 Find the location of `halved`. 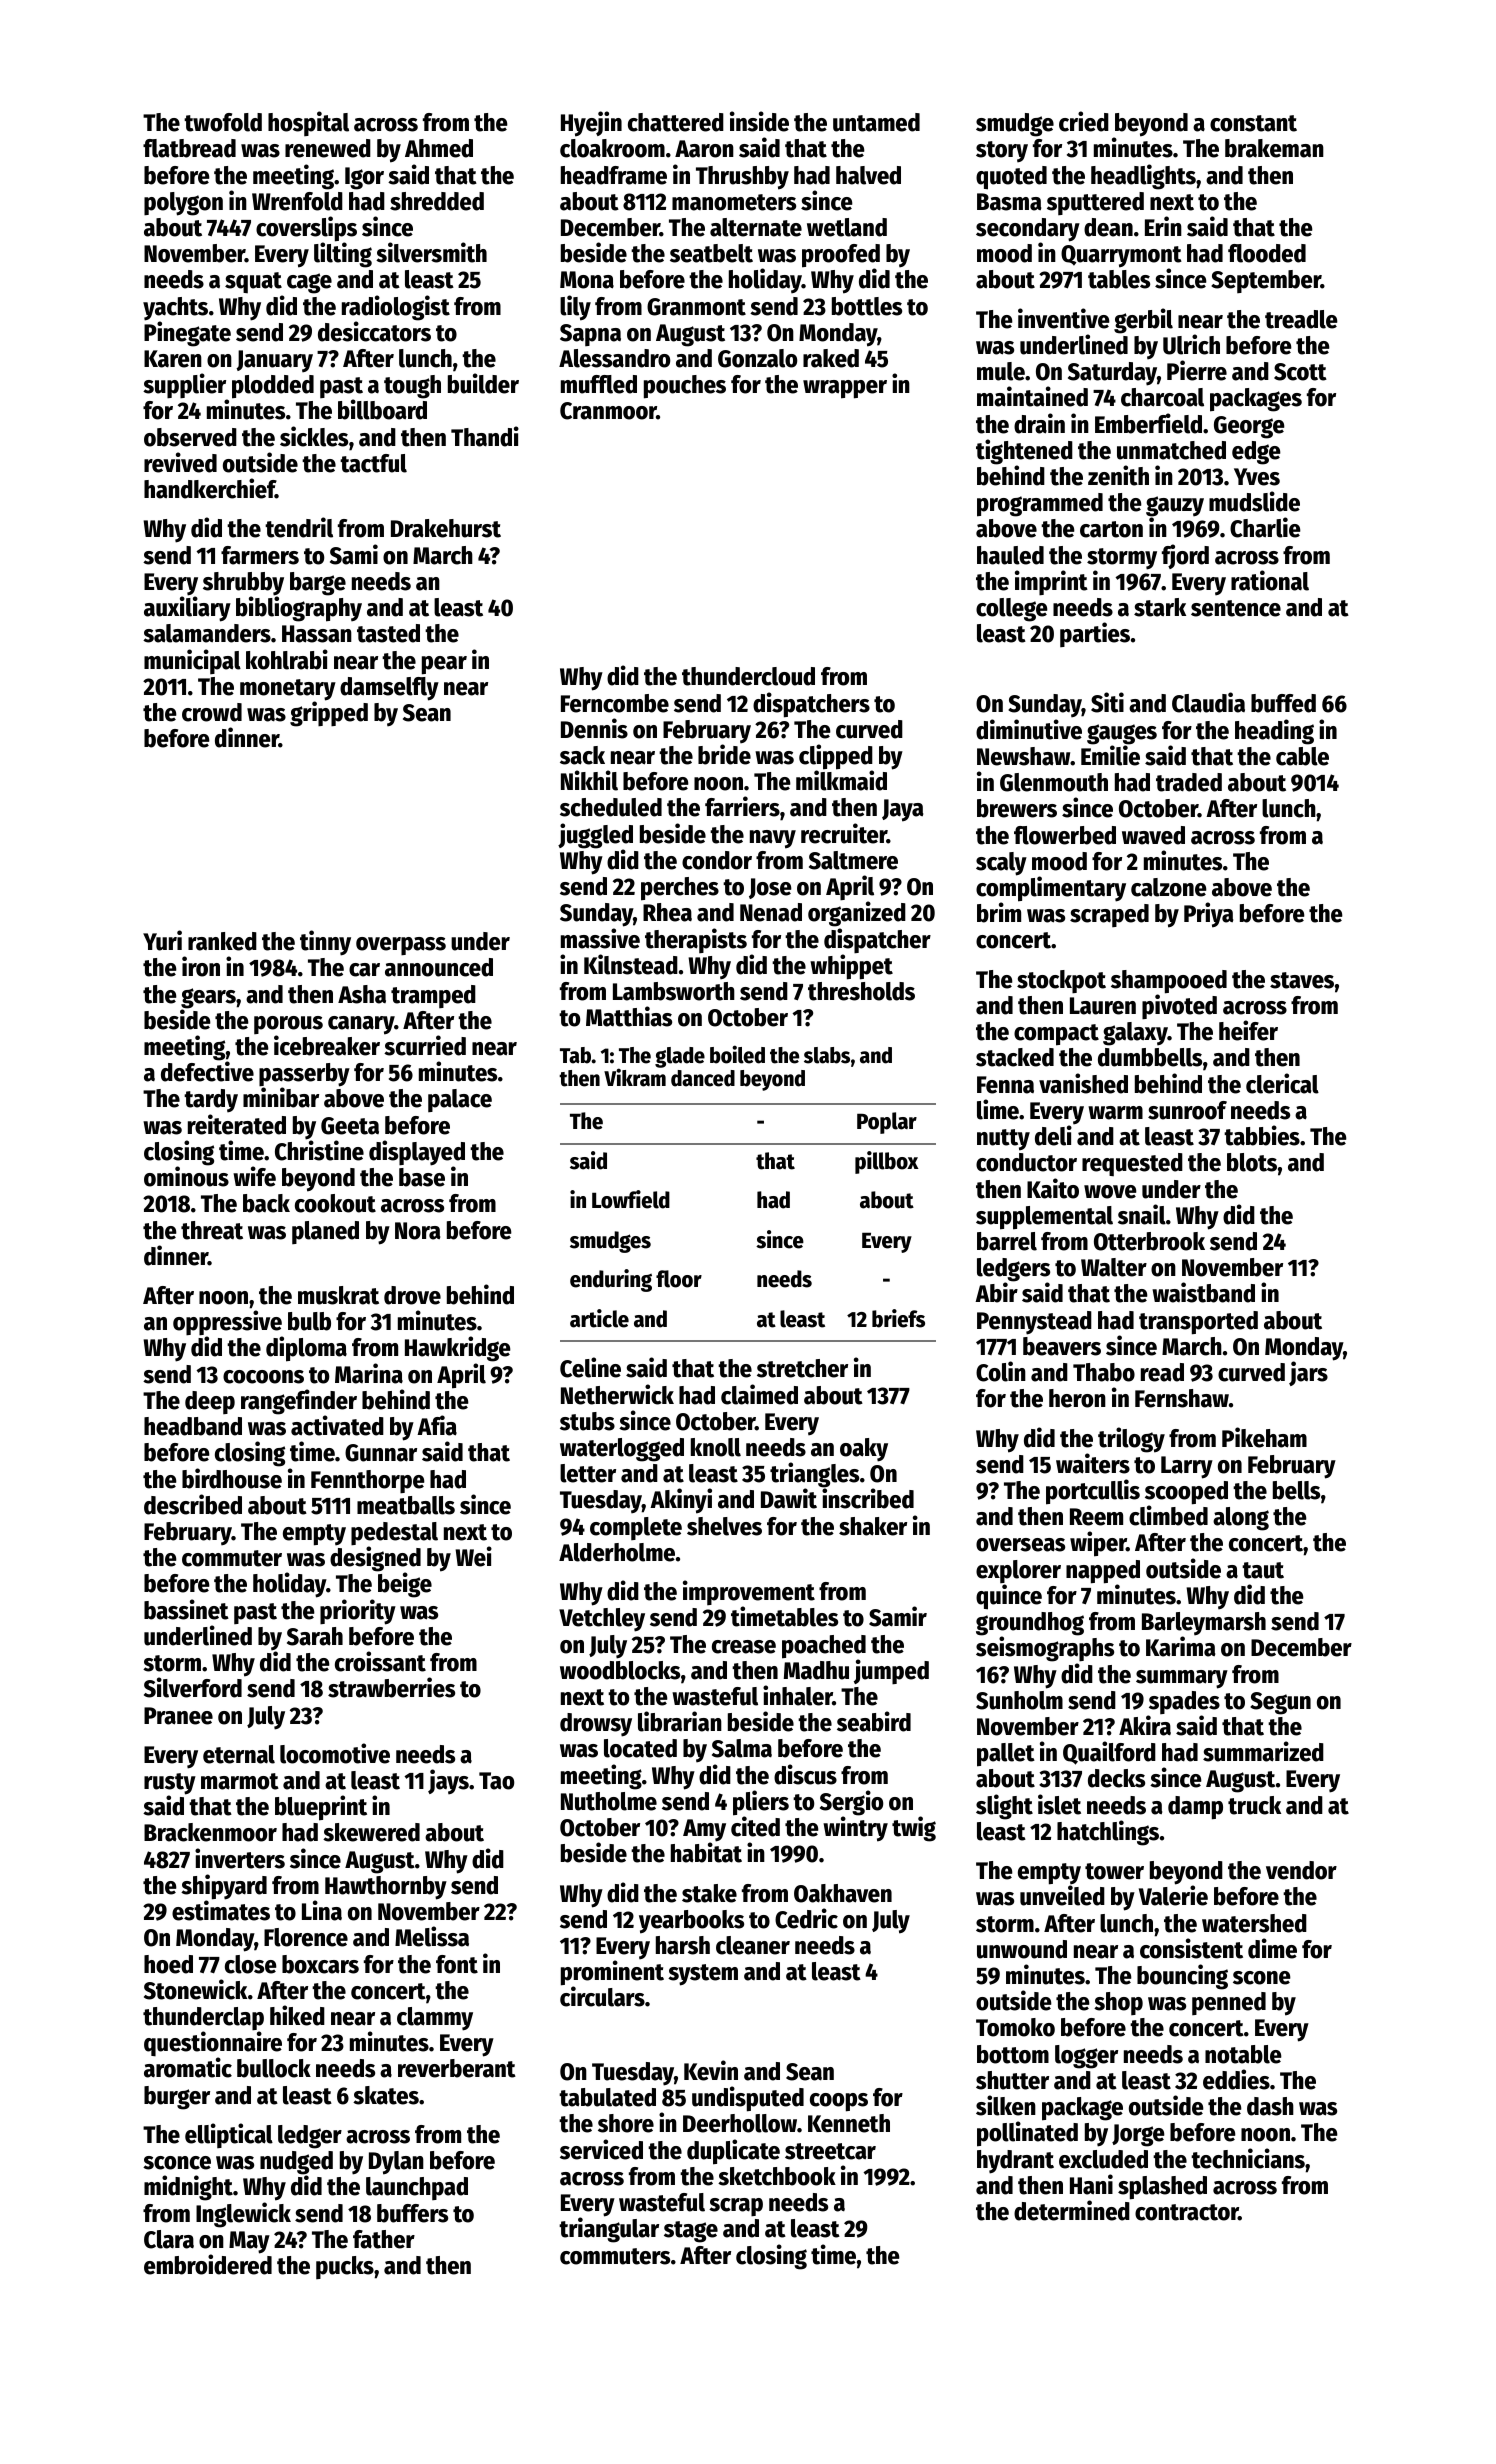

halved is located at coordinates (868, 175).
